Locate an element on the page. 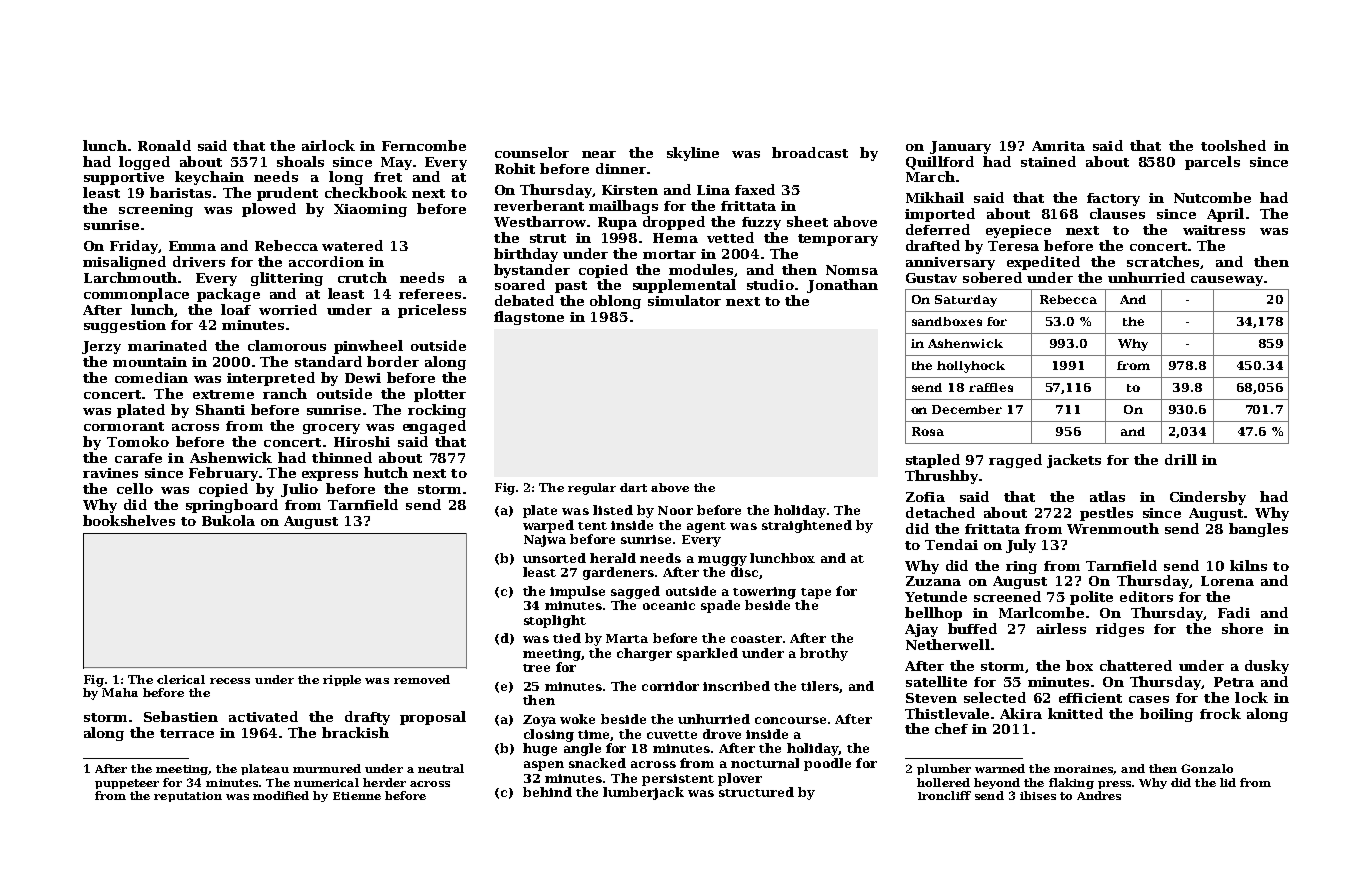 This document has width=1372, height=887. hollyhock is located at coordinates (971, 367).
